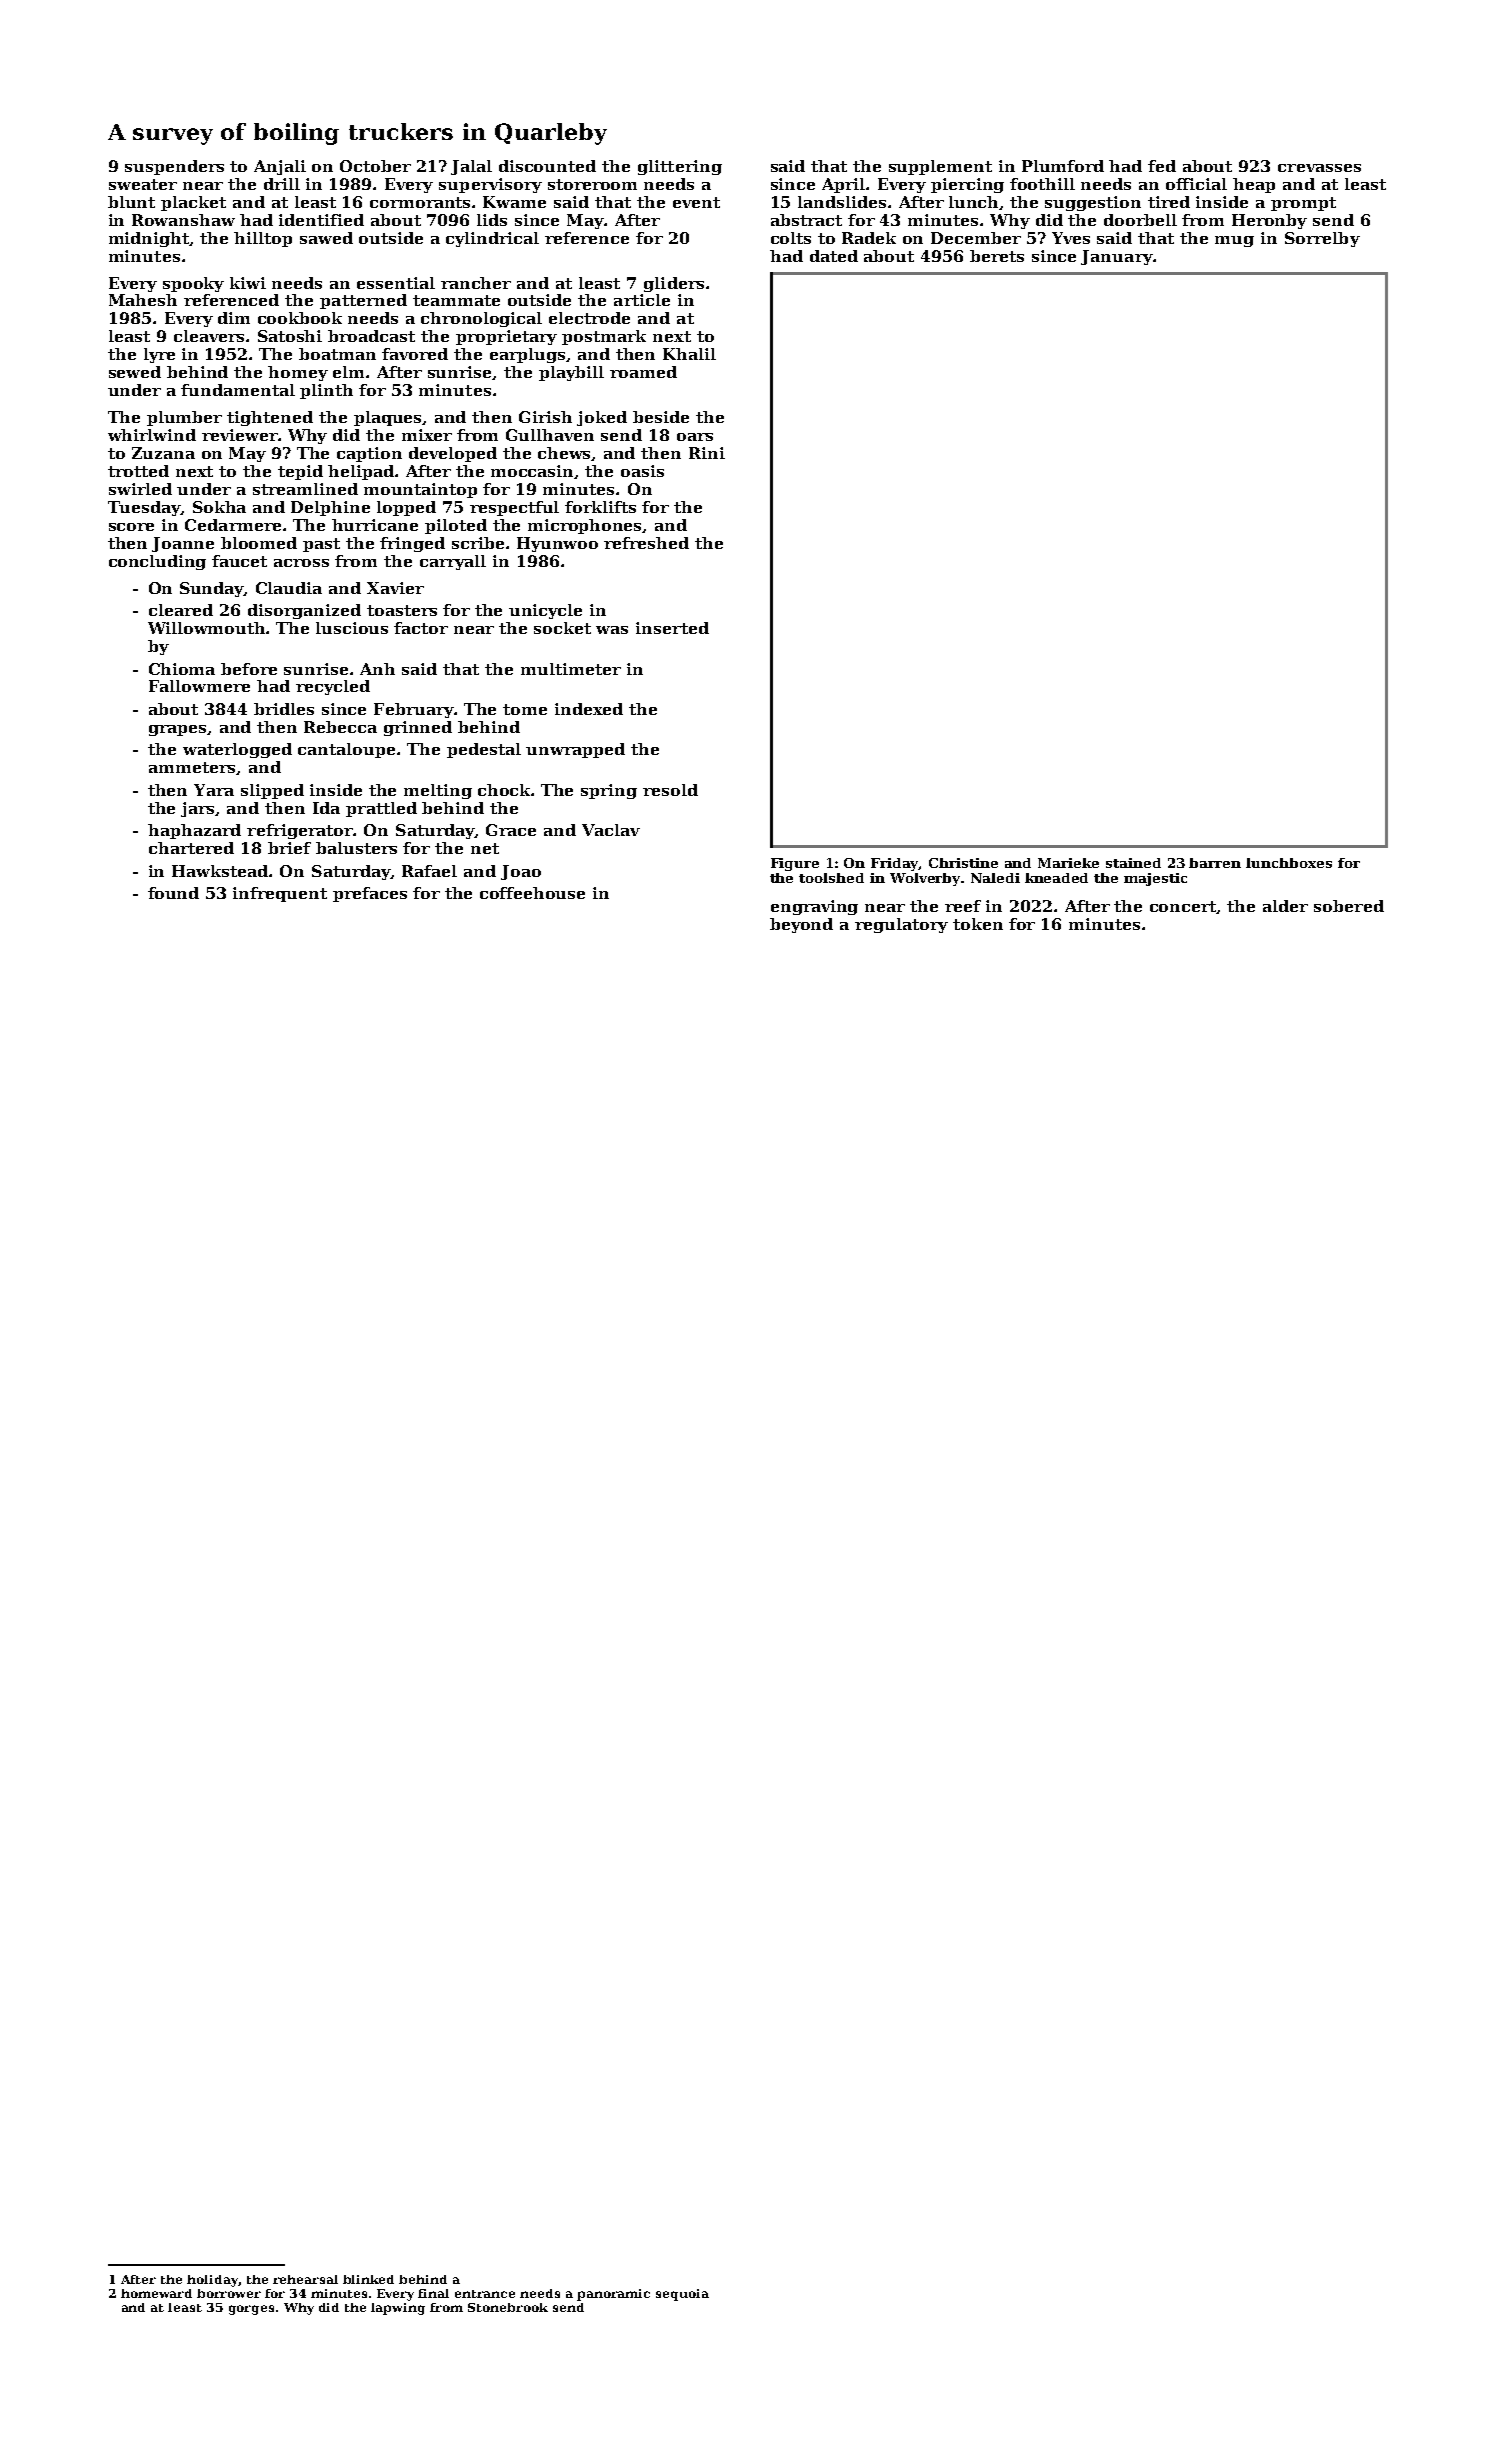  Describe the element at coordinates (901, 925) in the image. I see `regulatory` at that location.
